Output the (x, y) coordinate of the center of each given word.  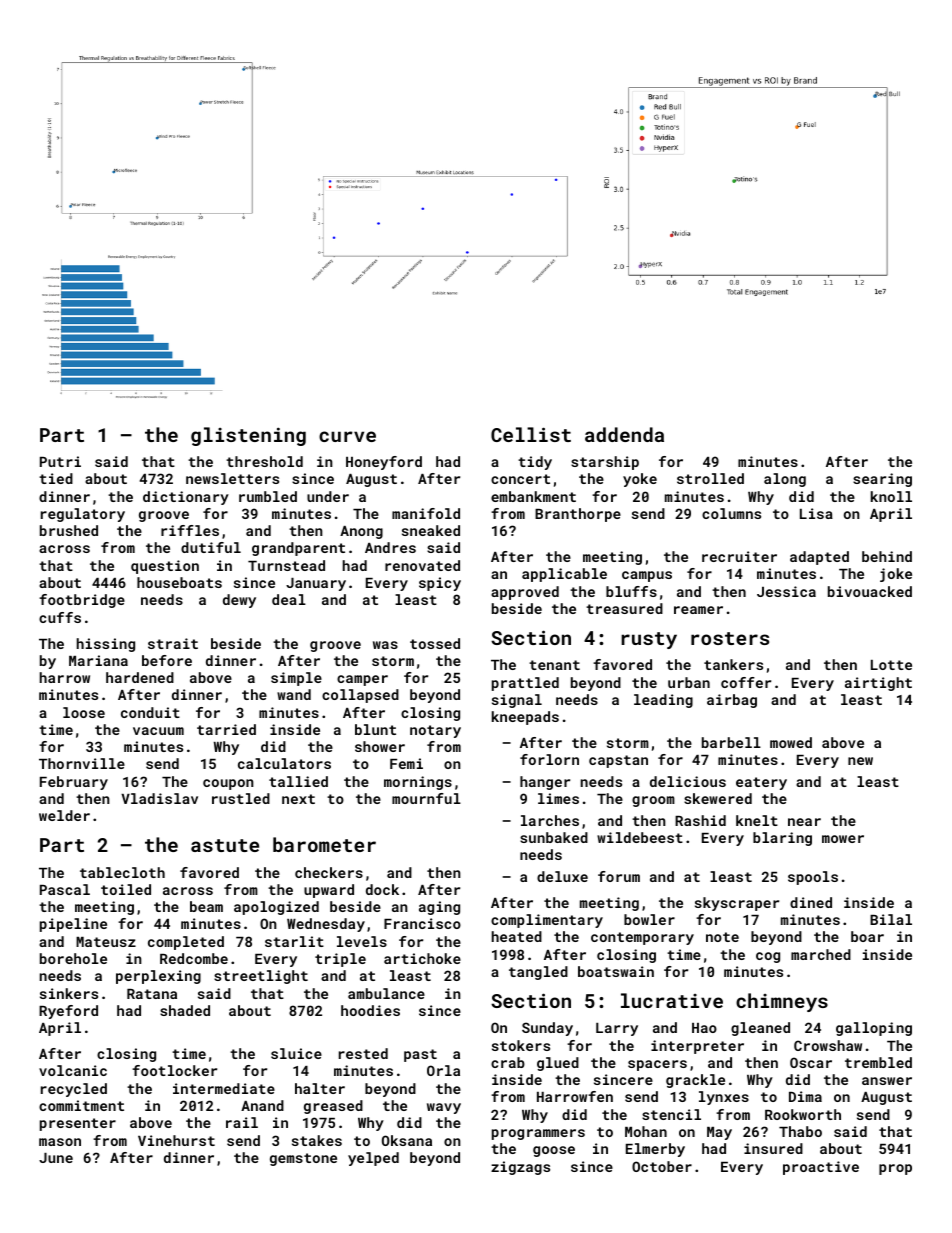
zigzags (520, 1168)
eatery (761, 783)
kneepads (525, 718)
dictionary (186, 498)
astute (225, 845)
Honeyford (384, 463)
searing (882, 480)
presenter (78, 1124)
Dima (805, 1096)
